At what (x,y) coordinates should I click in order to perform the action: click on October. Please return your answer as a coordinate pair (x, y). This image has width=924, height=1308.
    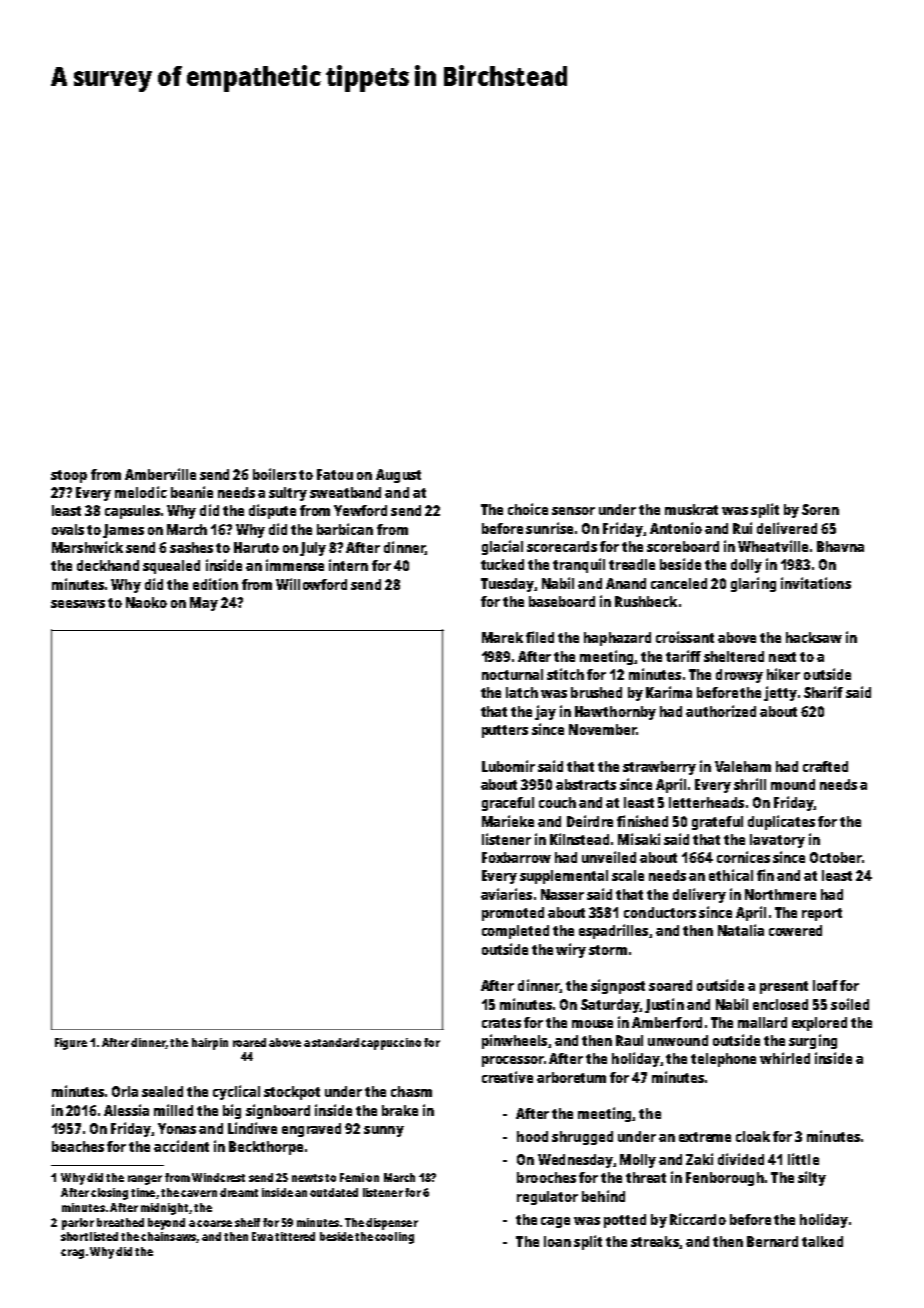
    Looking at the image, I should click on (836, 857).
